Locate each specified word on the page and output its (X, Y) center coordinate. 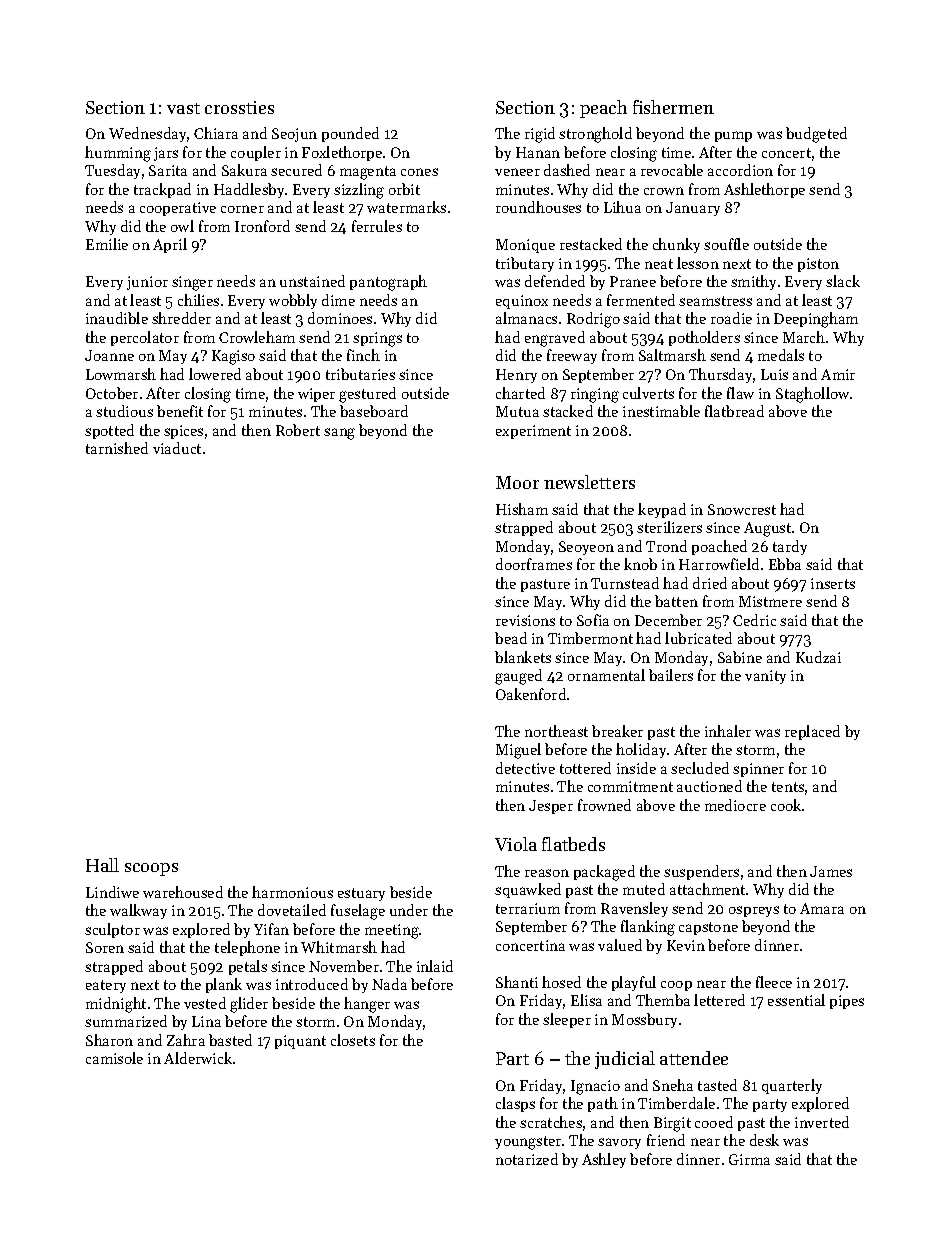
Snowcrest (742, 509)
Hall (102, 865)
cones (419, 172)
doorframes (534, 564)
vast (183, 108)
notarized (527, 1159)
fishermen (673, 107)
